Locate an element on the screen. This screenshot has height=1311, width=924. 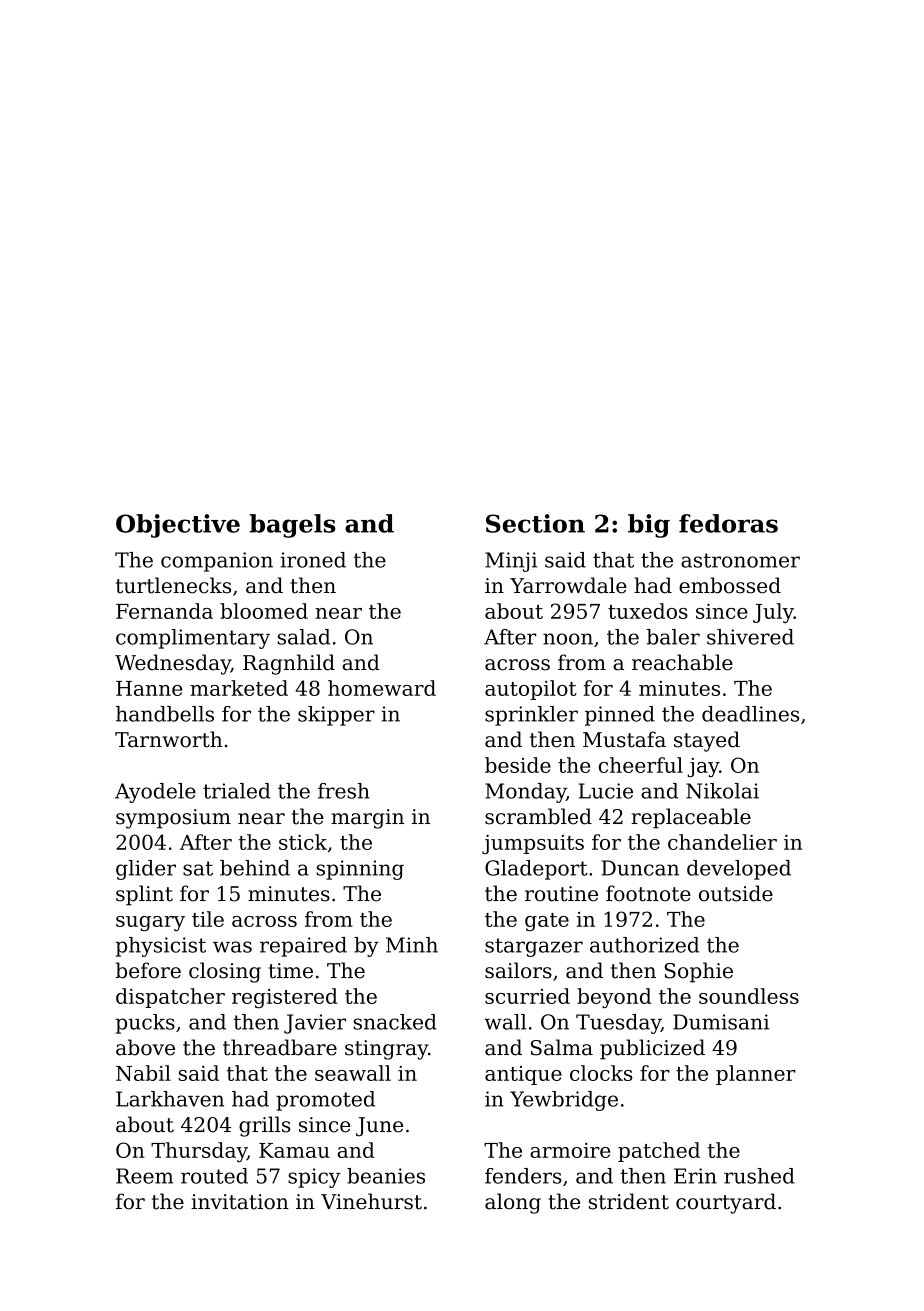
Salma is located at coordinates (562, 1047).
